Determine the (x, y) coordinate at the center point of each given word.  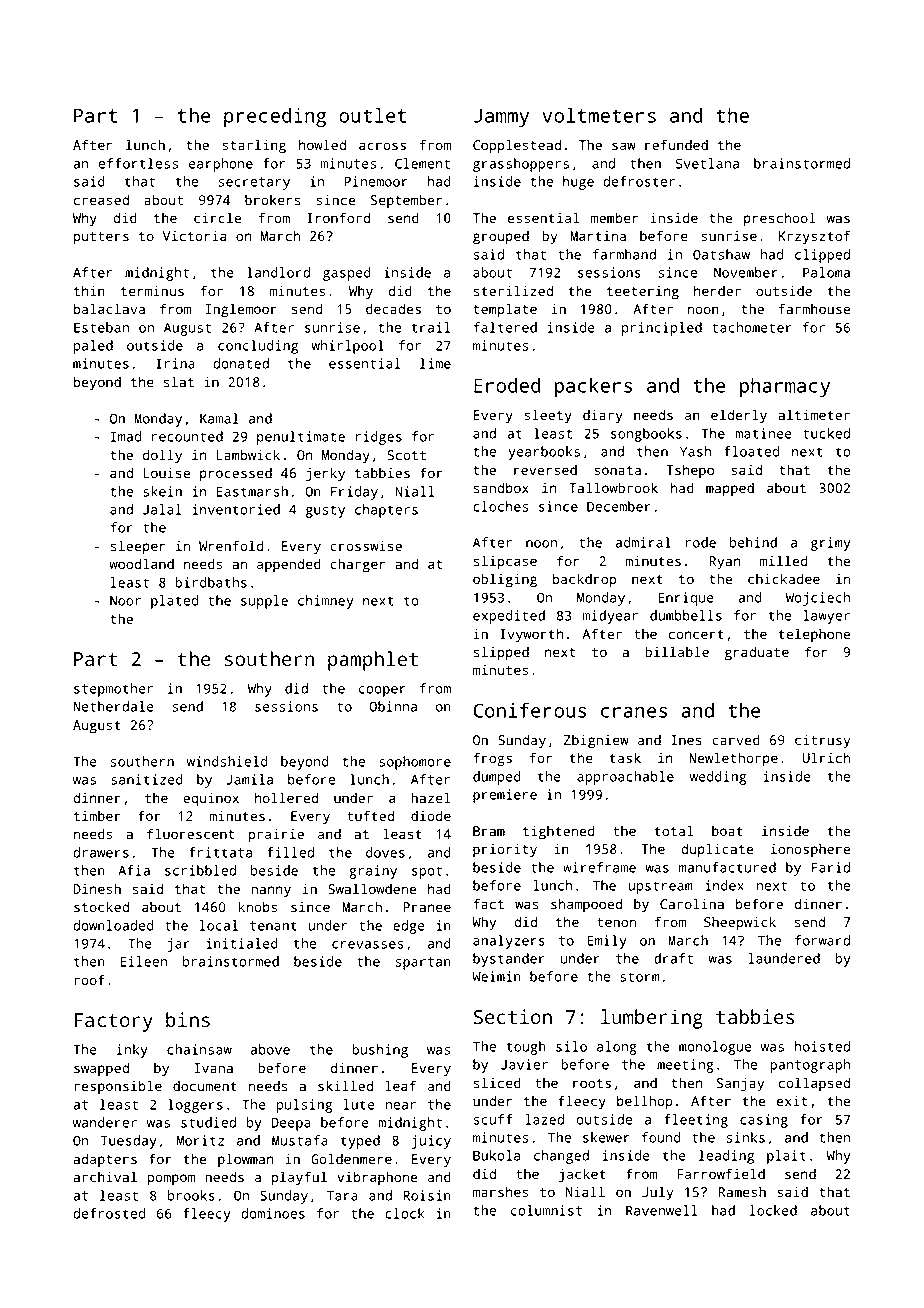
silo (571, 1046)
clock (405, 1213)
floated (751, 451)
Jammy (501, 117)
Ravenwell (661, 1210)
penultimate (301, 438)
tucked (826, 433)
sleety (548, 416)
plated (174, 602)
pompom (171, 1180)
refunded (676, 144)
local (219, 925)
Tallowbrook (613, 487)
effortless (138, 163)
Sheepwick (740, 923)
